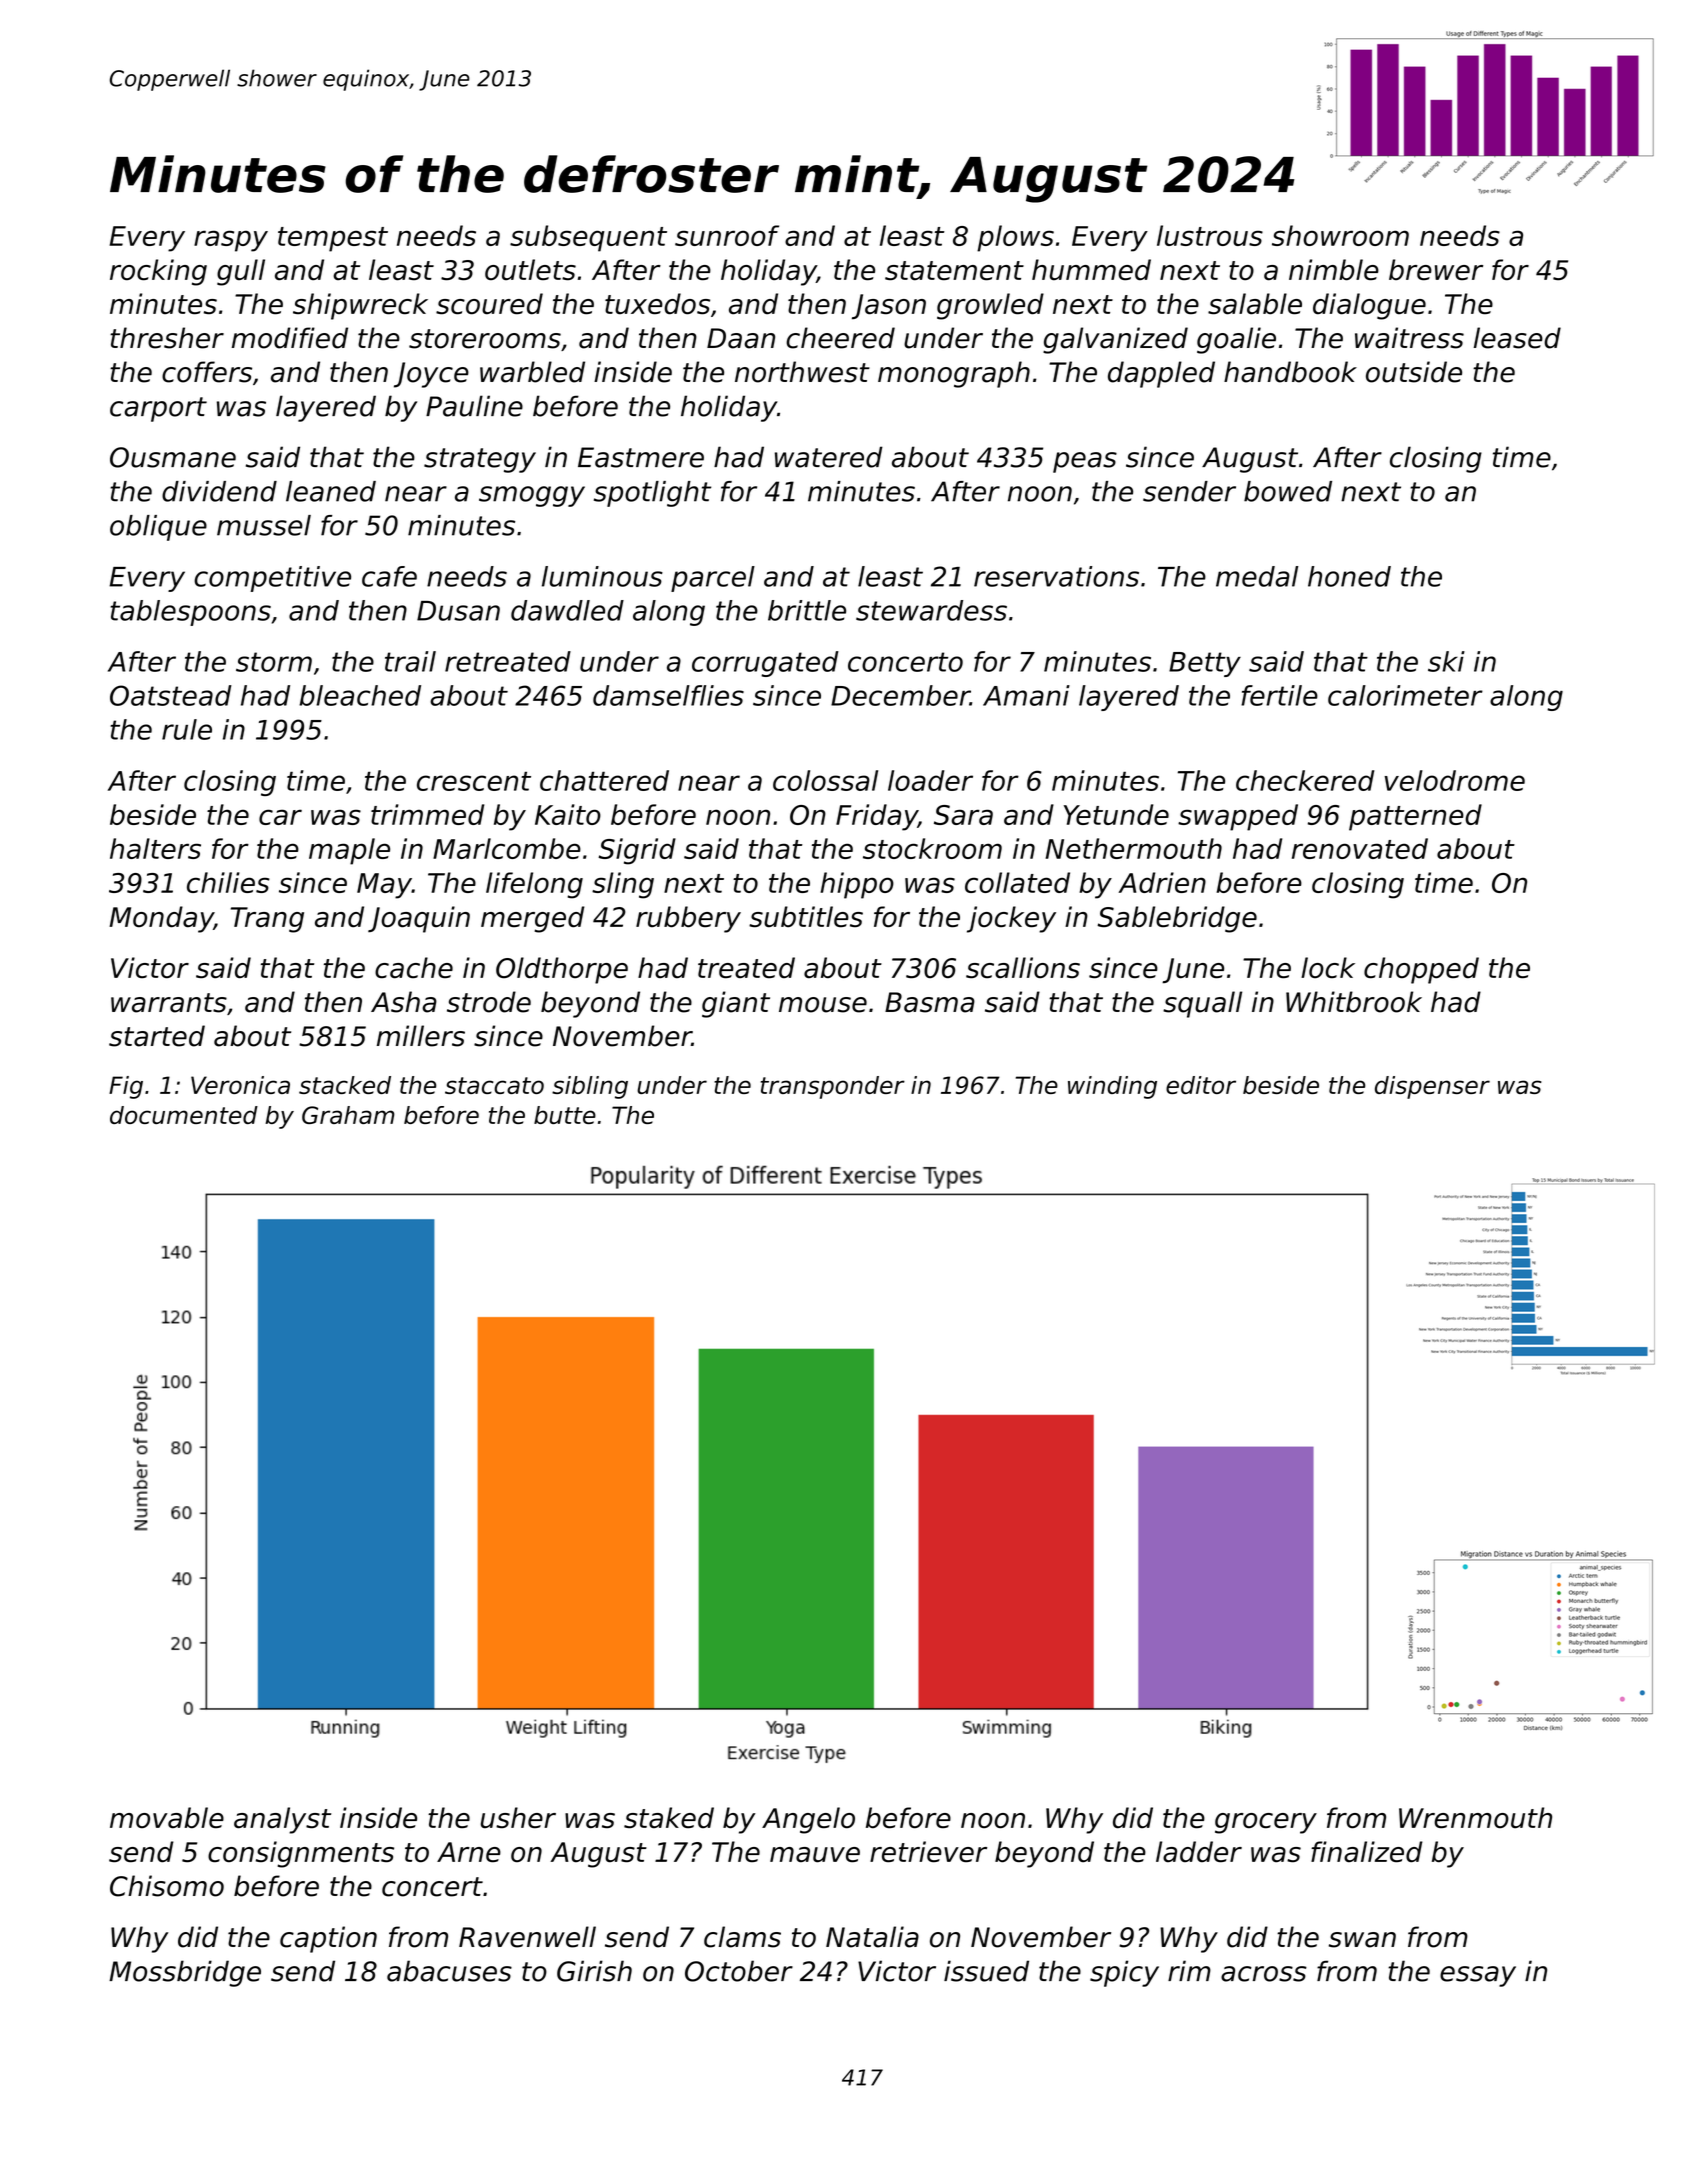 The height and width of the screenshot is (2178, 1683). What do you see at coordinates (1436, 270) in the screenshot?
I see `brewer` at bounding box center [1436, 270].
